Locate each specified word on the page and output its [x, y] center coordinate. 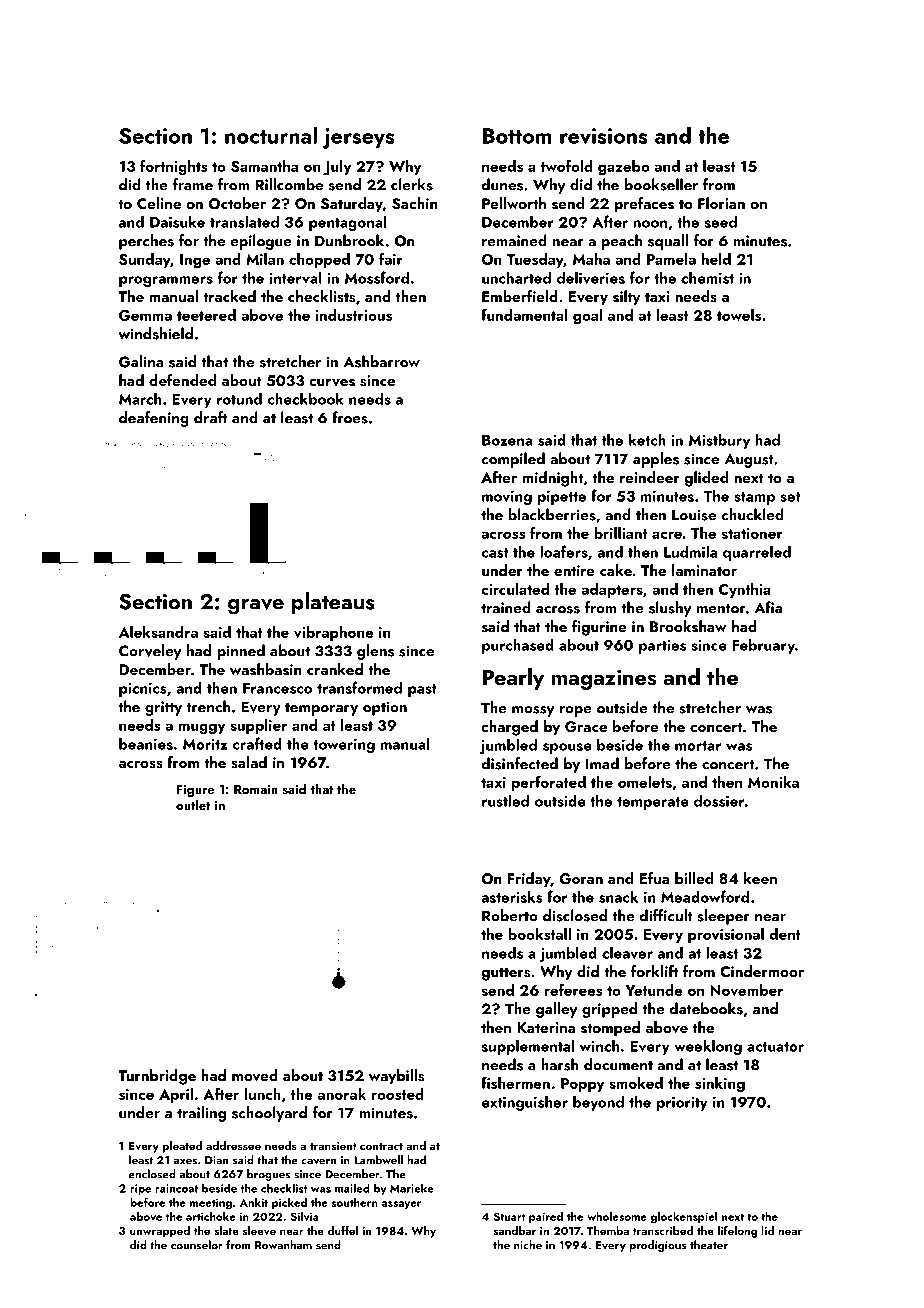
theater [709, 1245]
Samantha [264, 166]
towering [344, 745]
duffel [343, 1230]
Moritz [205, 744]
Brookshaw [688, 626]
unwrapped [160, 1232]
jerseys [358, 138]
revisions [604, 136]
